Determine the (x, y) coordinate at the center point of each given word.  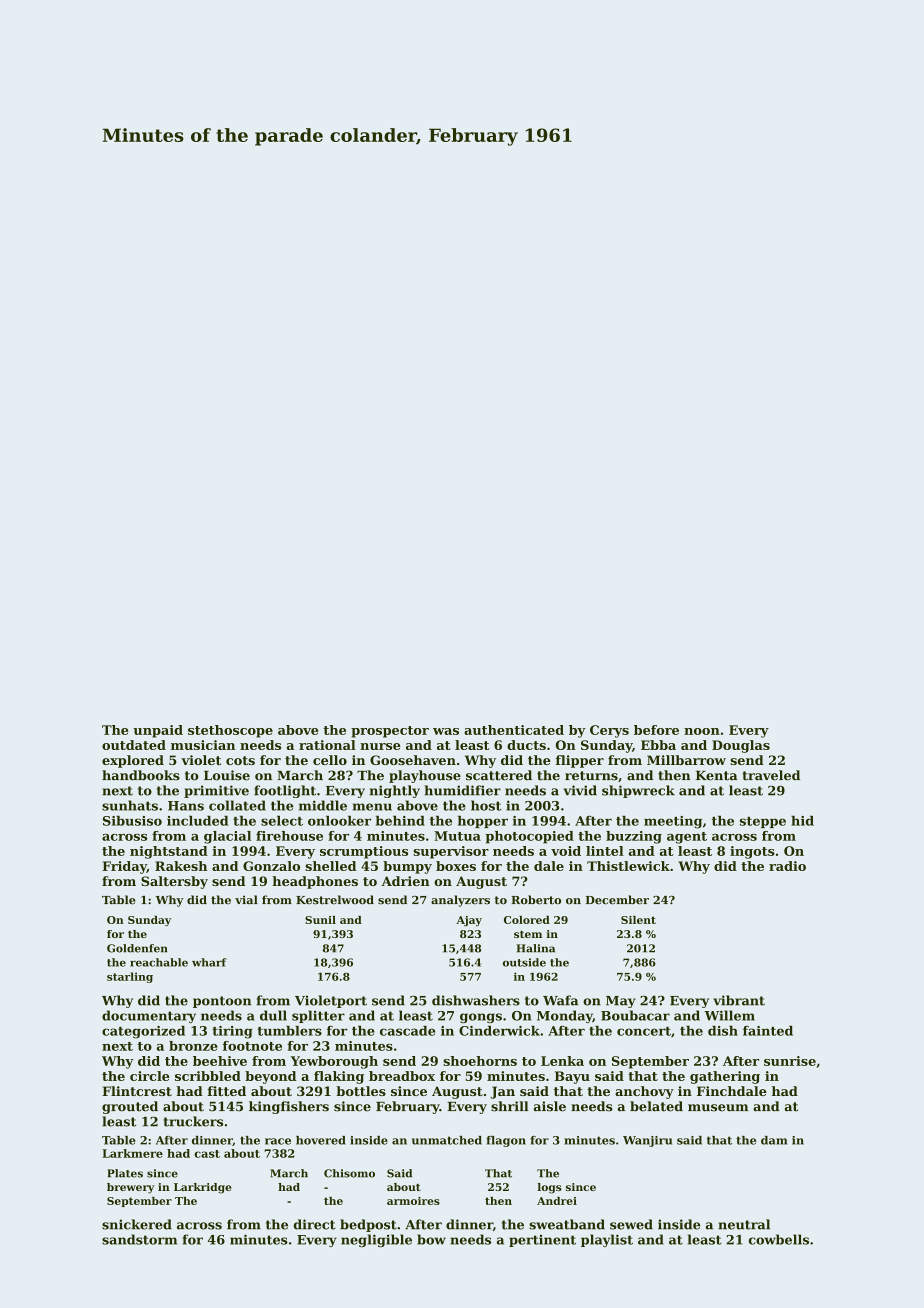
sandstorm (139, 1239)
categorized (143, 1032)
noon (702, 731)
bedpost (368, 1225)
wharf (209, 962)
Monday (565, 1016)
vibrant (739, 1000)
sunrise (790, 1061)
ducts (526, 745)
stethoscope (230, 731)
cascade (407, 1031)
